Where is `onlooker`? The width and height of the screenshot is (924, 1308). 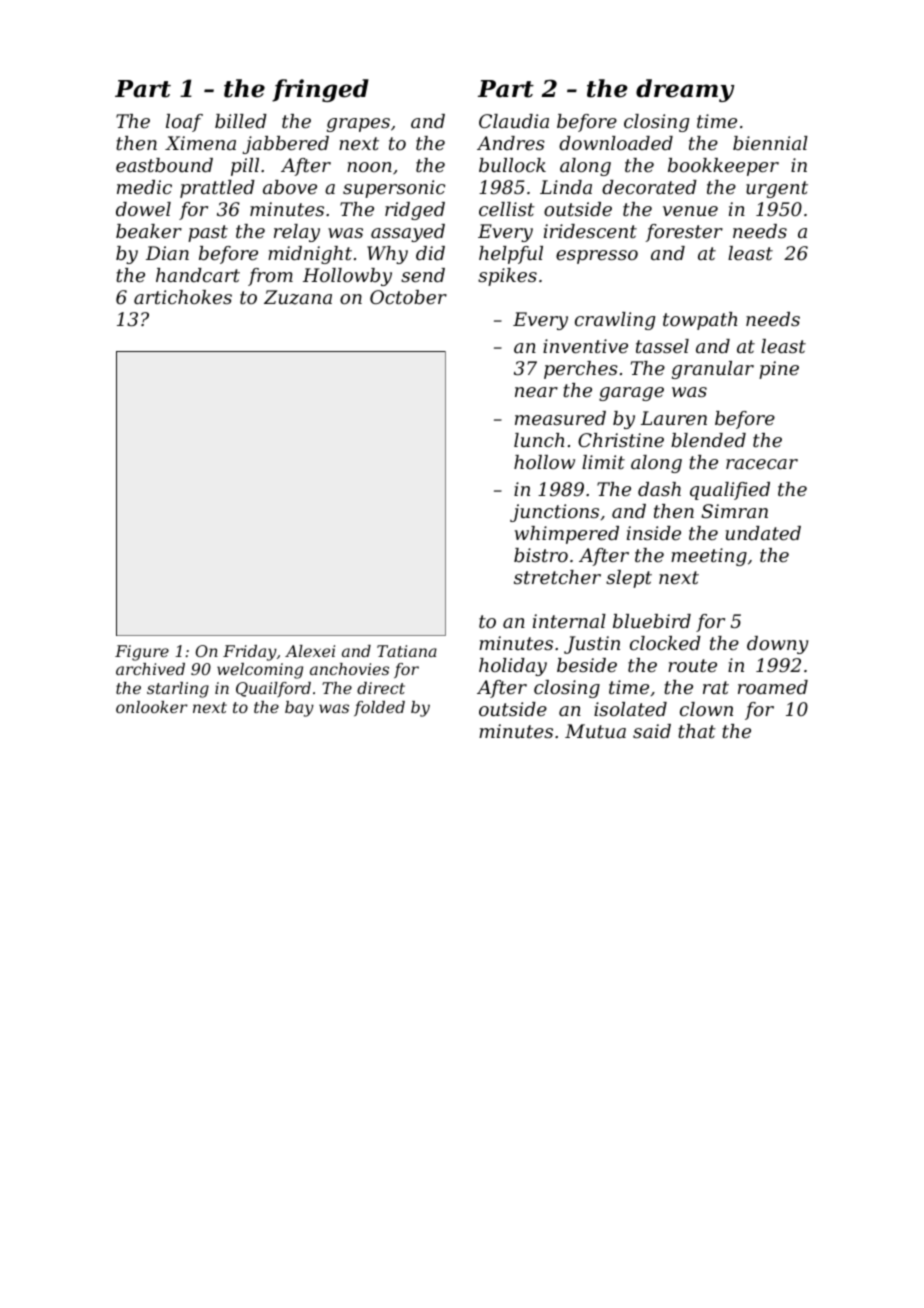 onlooker is located at coordinates (152, 707).
